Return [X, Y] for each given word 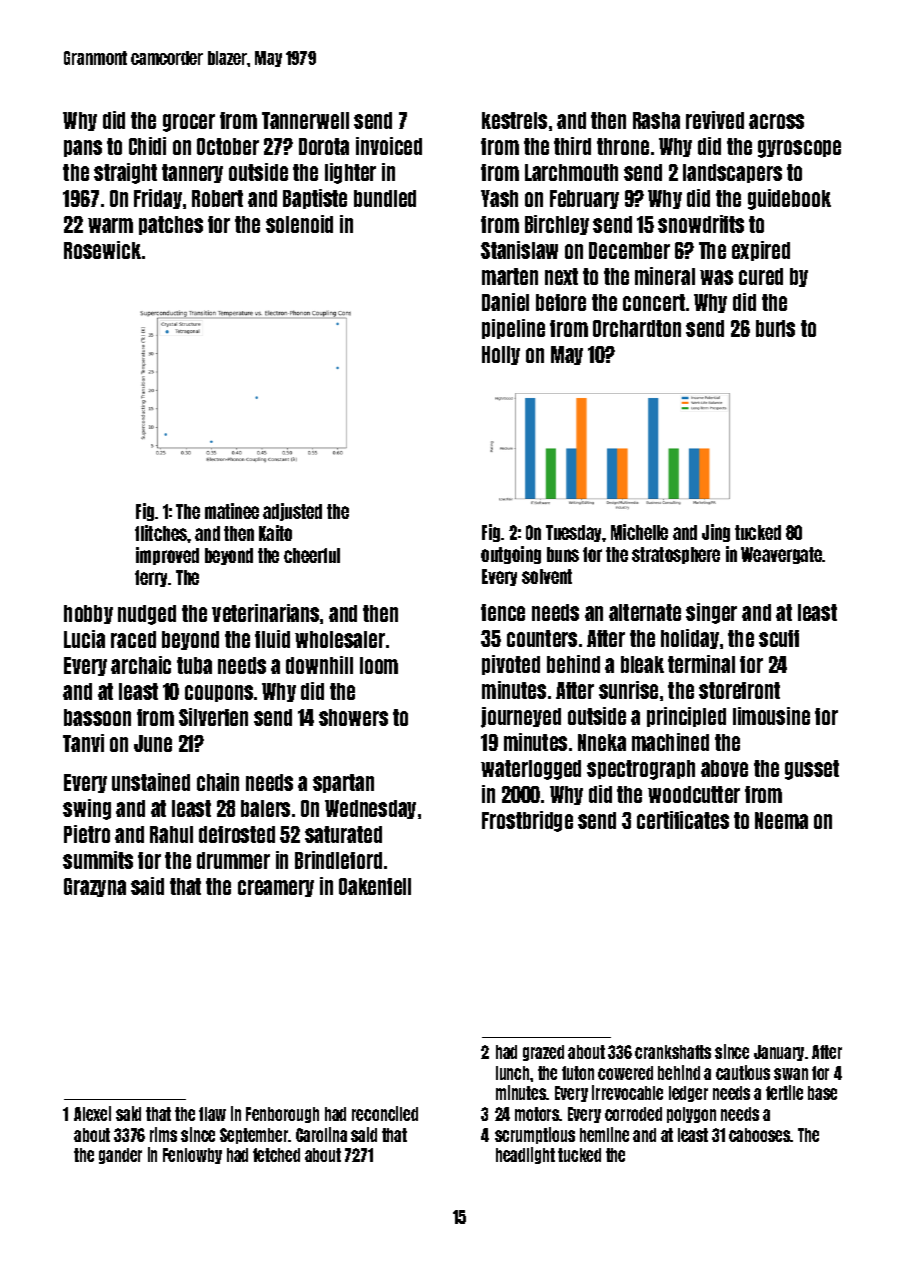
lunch [513, 1073]
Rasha [656, 120]
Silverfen [213, 717]
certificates [683, 820]
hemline [604, 1134]
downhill [319, 665]
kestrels [514, 120]
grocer [189, 123]
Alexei [92, 1113]
